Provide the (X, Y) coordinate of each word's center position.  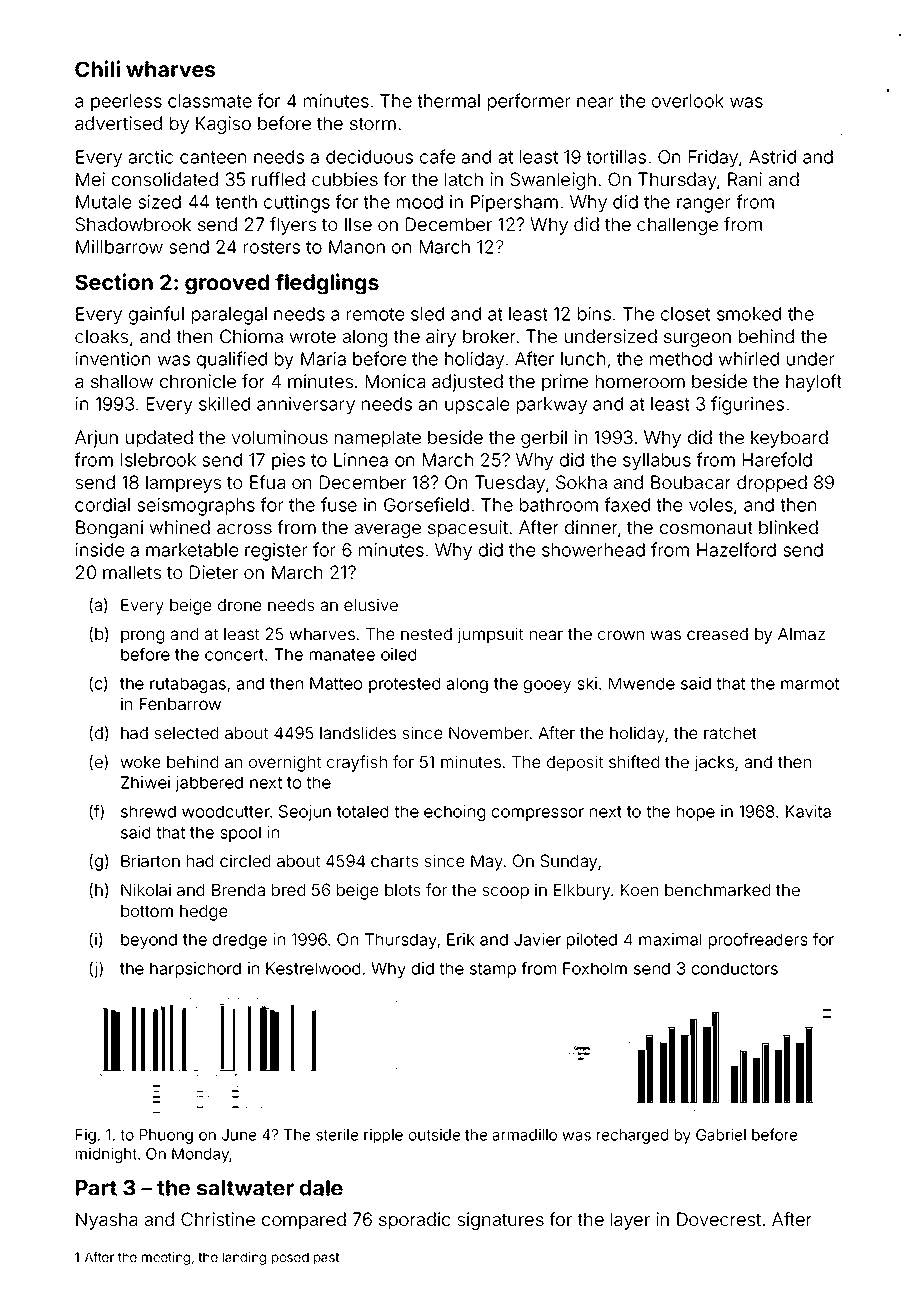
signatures (500, 1221)
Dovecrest (719, 1219)
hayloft (814, 383)
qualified (232, 360)
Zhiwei (145, 782)
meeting (166, 1258)
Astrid (772, 157)
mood (420, 202)
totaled (362, 811)
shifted (634, 761)
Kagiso (223, 125)
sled (427, 314)
